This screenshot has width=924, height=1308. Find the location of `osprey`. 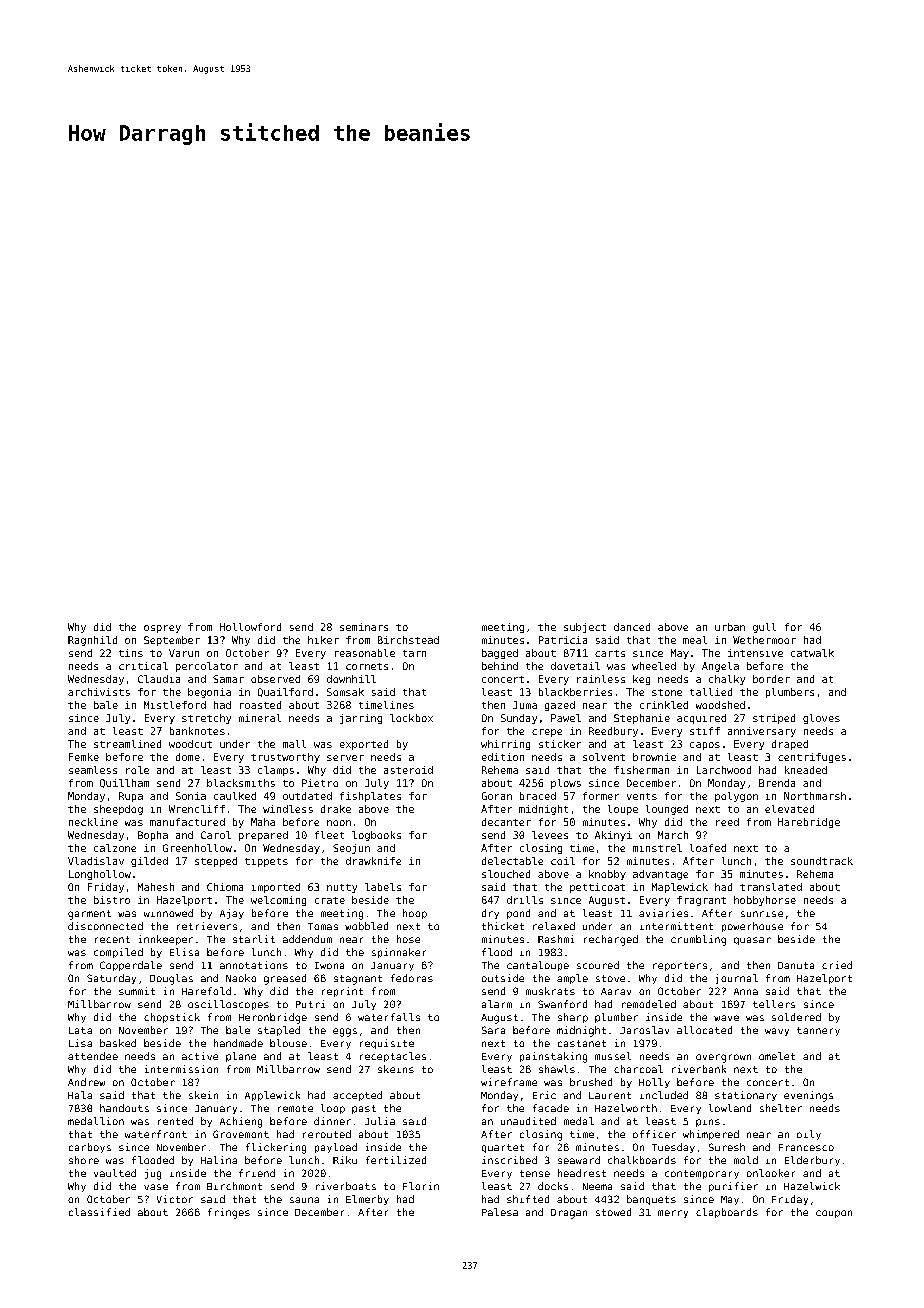

osprey is located at coordinates (162, 629).
